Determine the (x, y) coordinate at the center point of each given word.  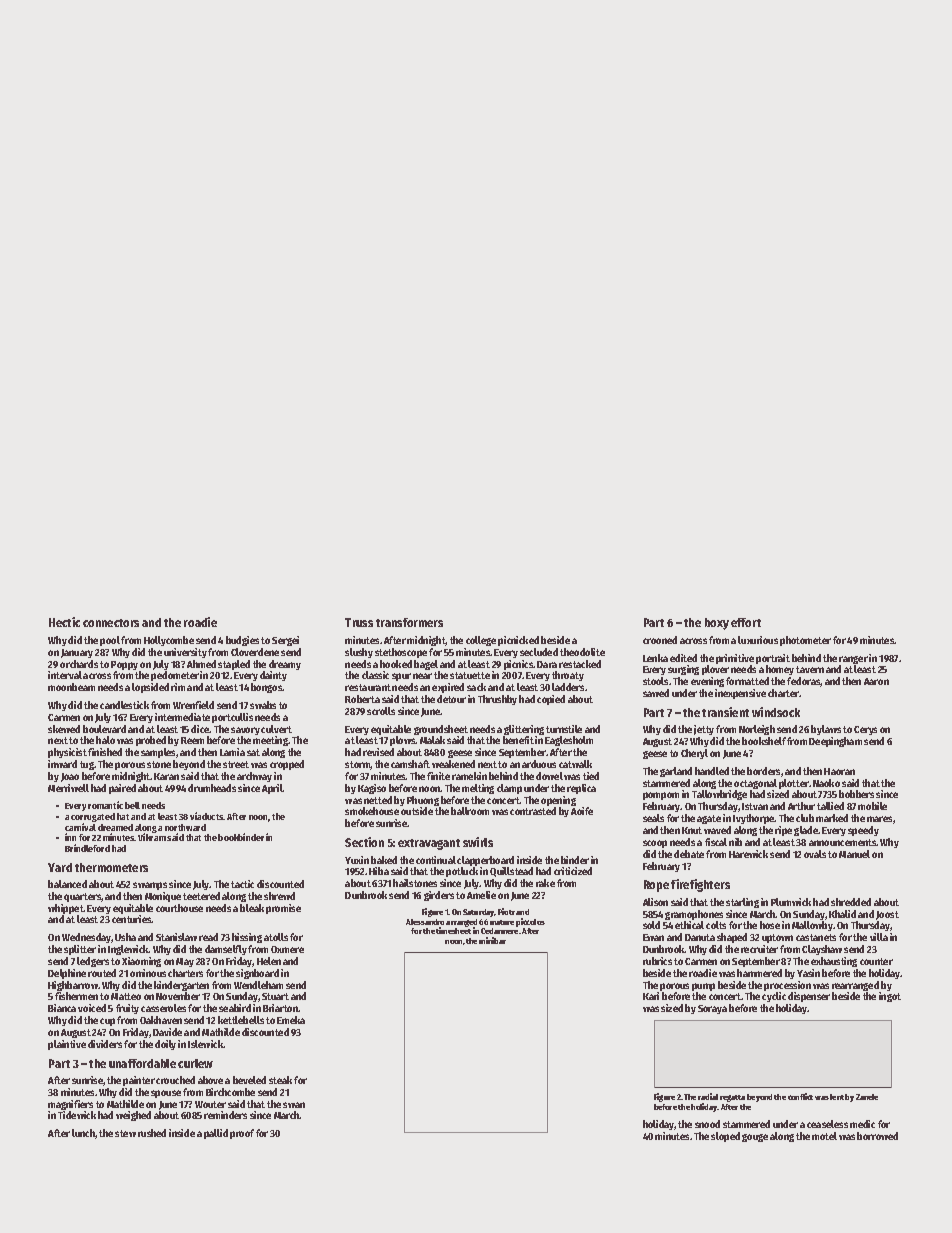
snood (707, 1124)
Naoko (826, 783)
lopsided (150, 688)
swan (294, 1105)
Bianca (62, 1008)
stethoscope (401, 653)
